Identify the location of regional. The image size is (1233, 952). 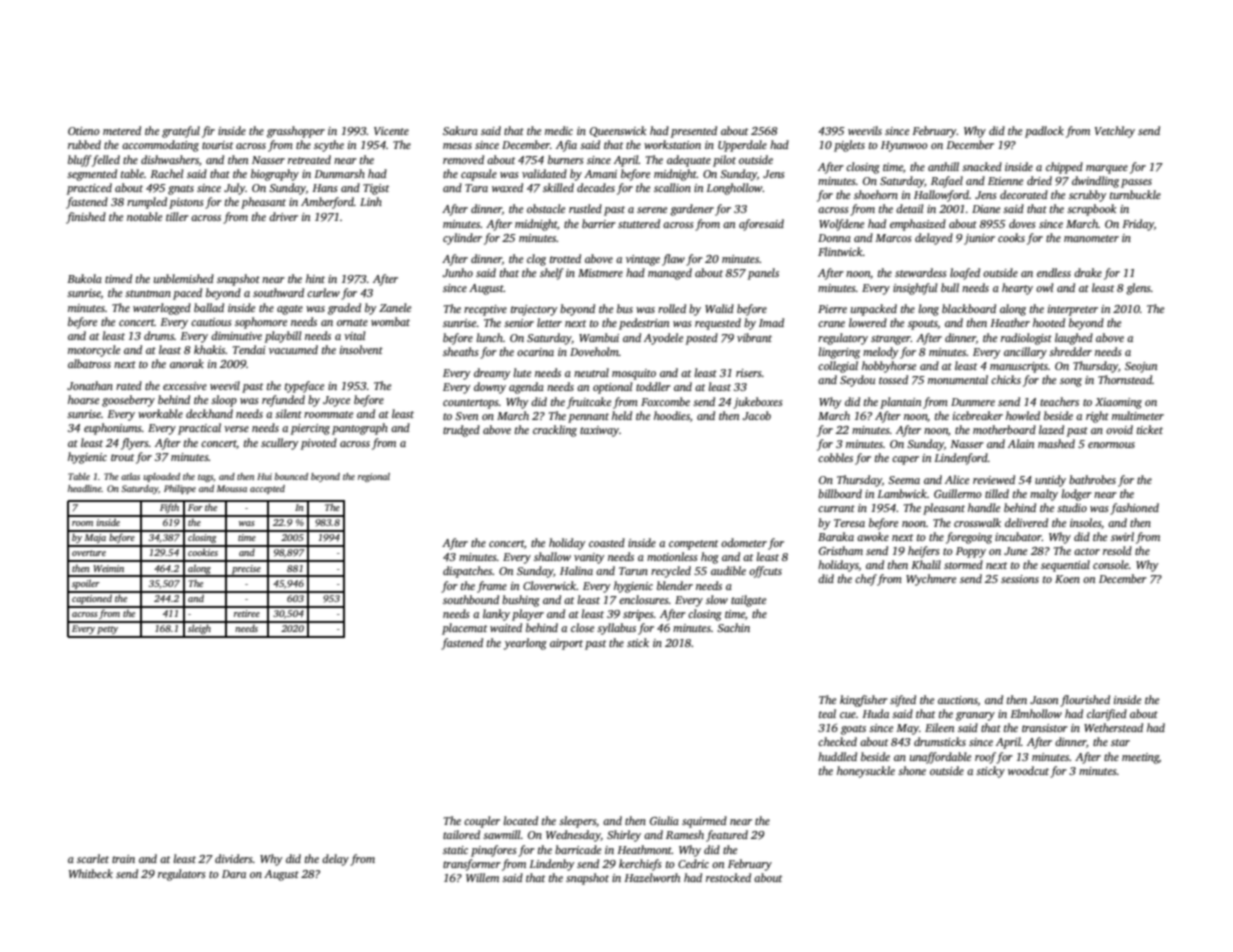
(374, 477).
